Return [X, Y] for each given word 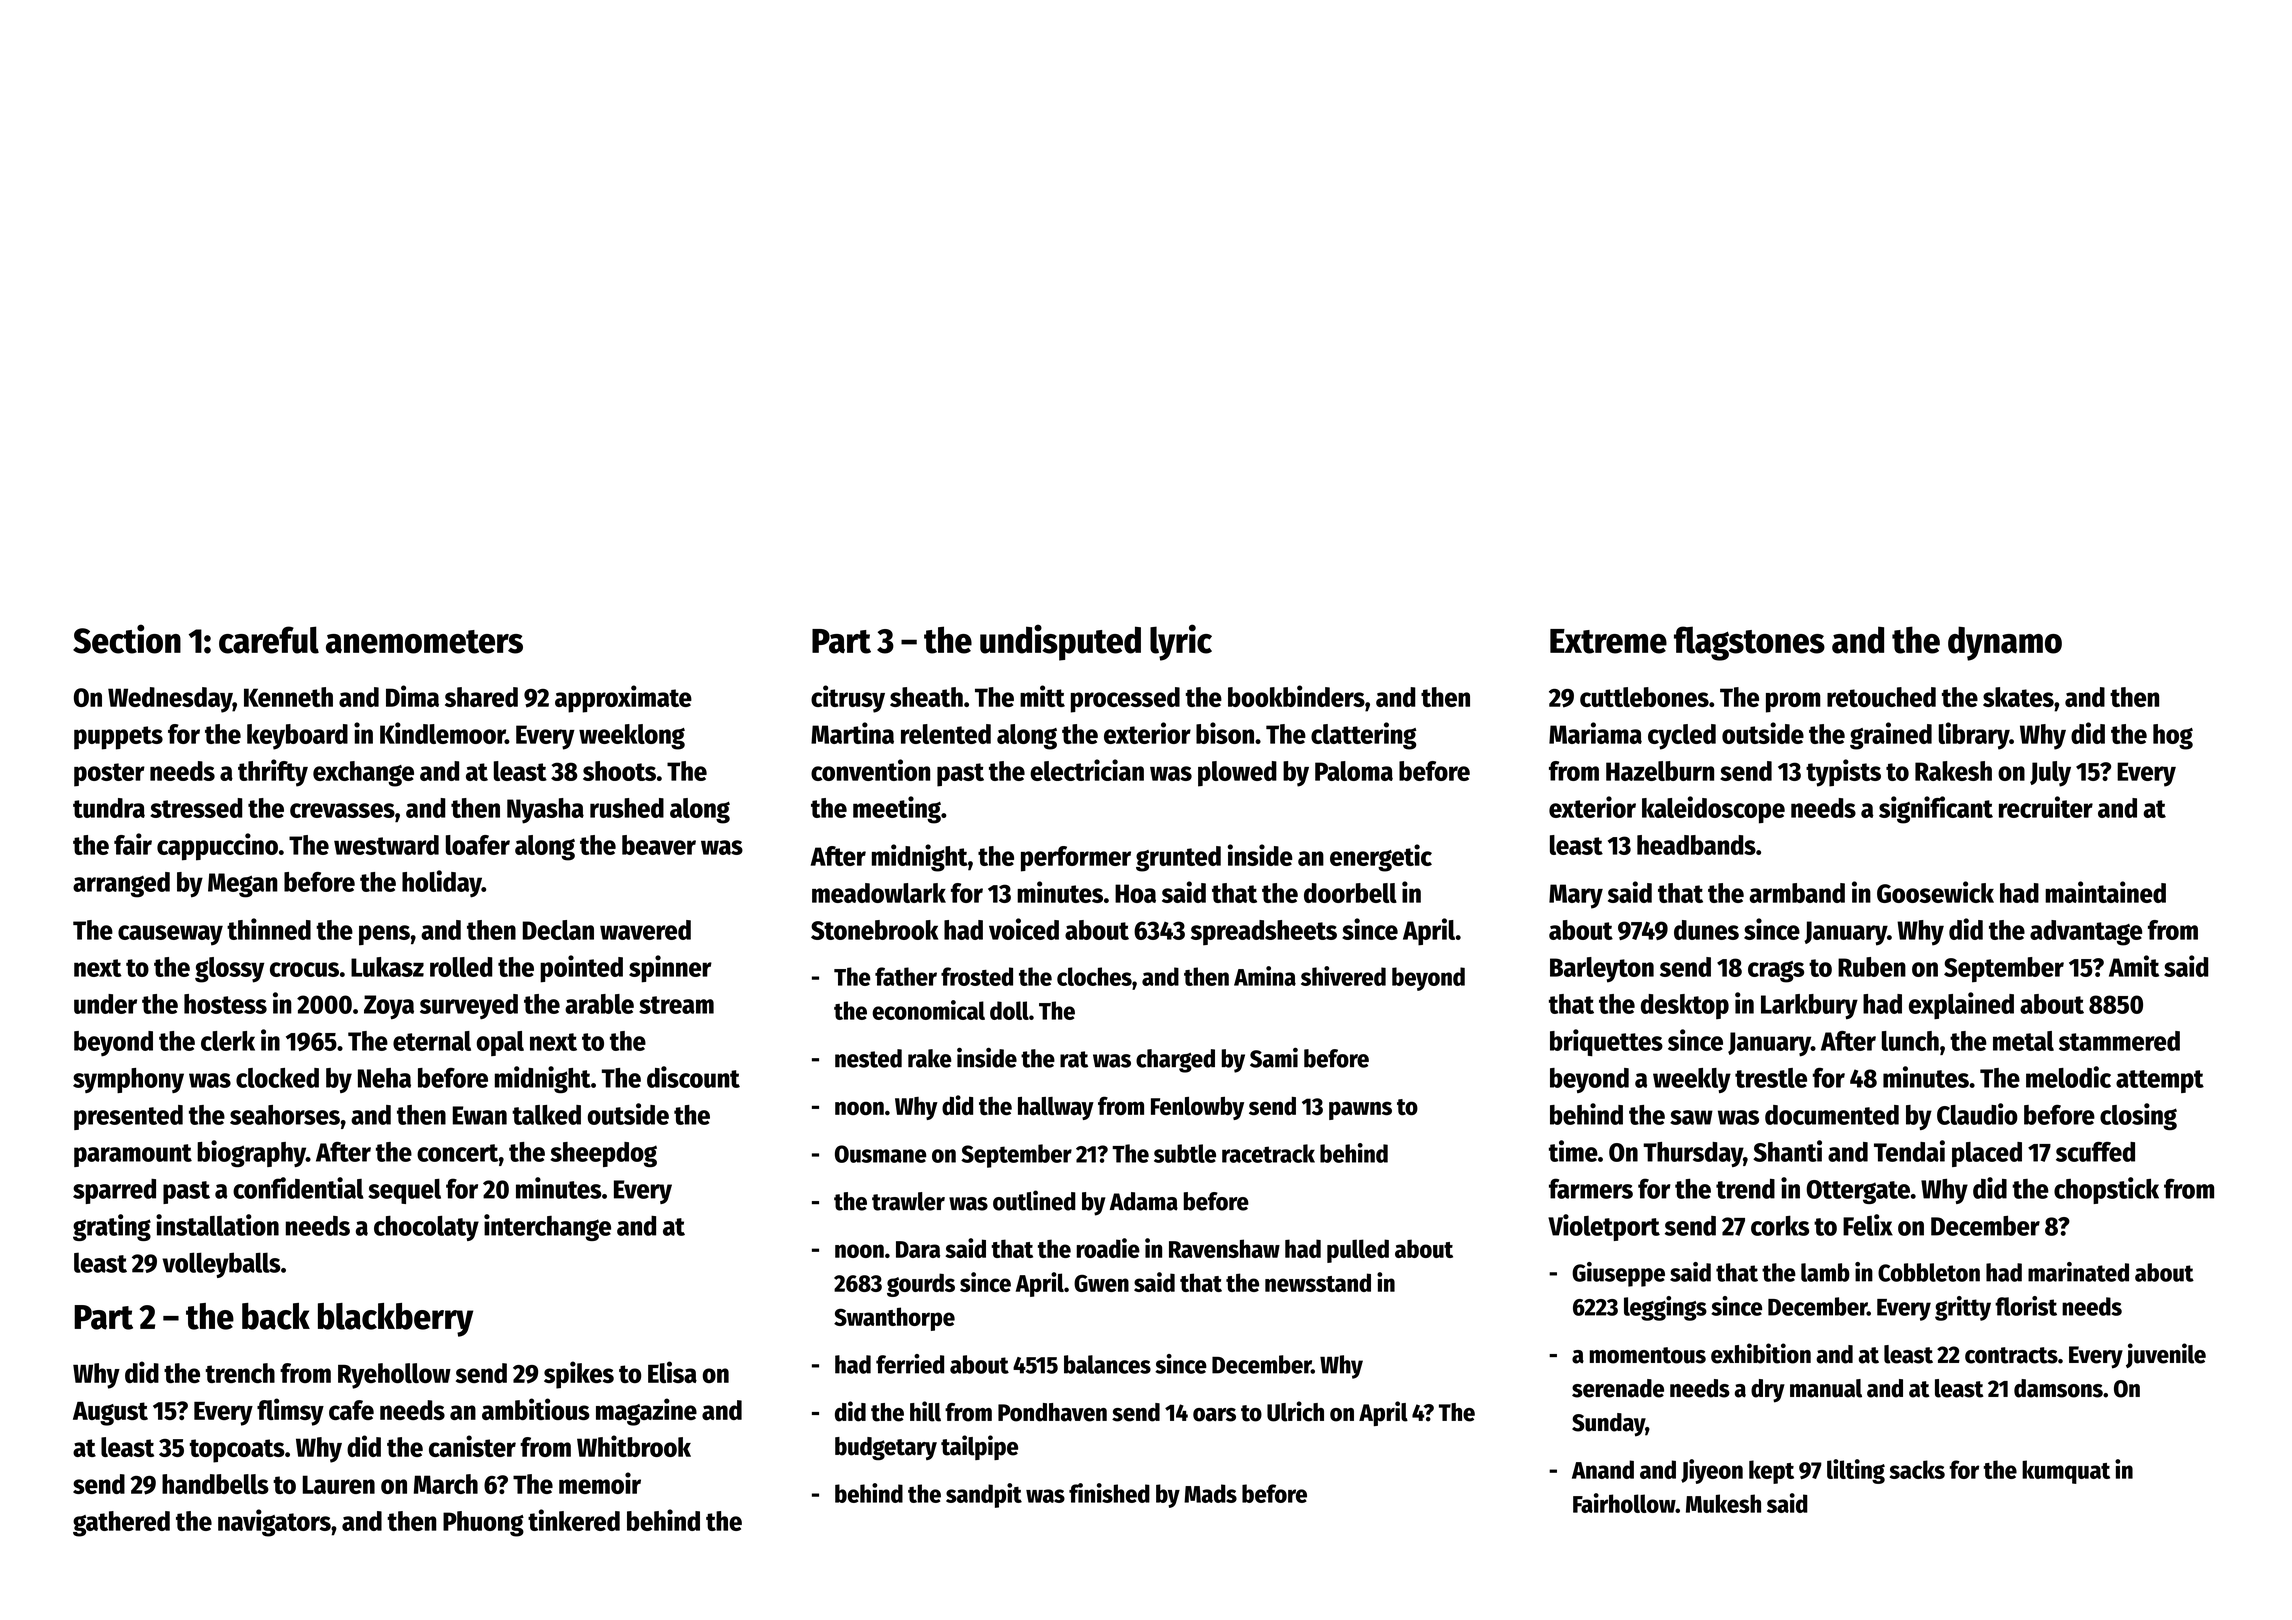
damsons [2058, 1388]
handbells [215, 1484]
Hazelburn [1660, 771]
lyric [1181, 642]
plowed [1237, 774]
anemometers [424, 642]
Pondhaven [1052, 1412]
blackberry [395, 1320]
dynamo [2005, 643]
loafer [478, 845]
